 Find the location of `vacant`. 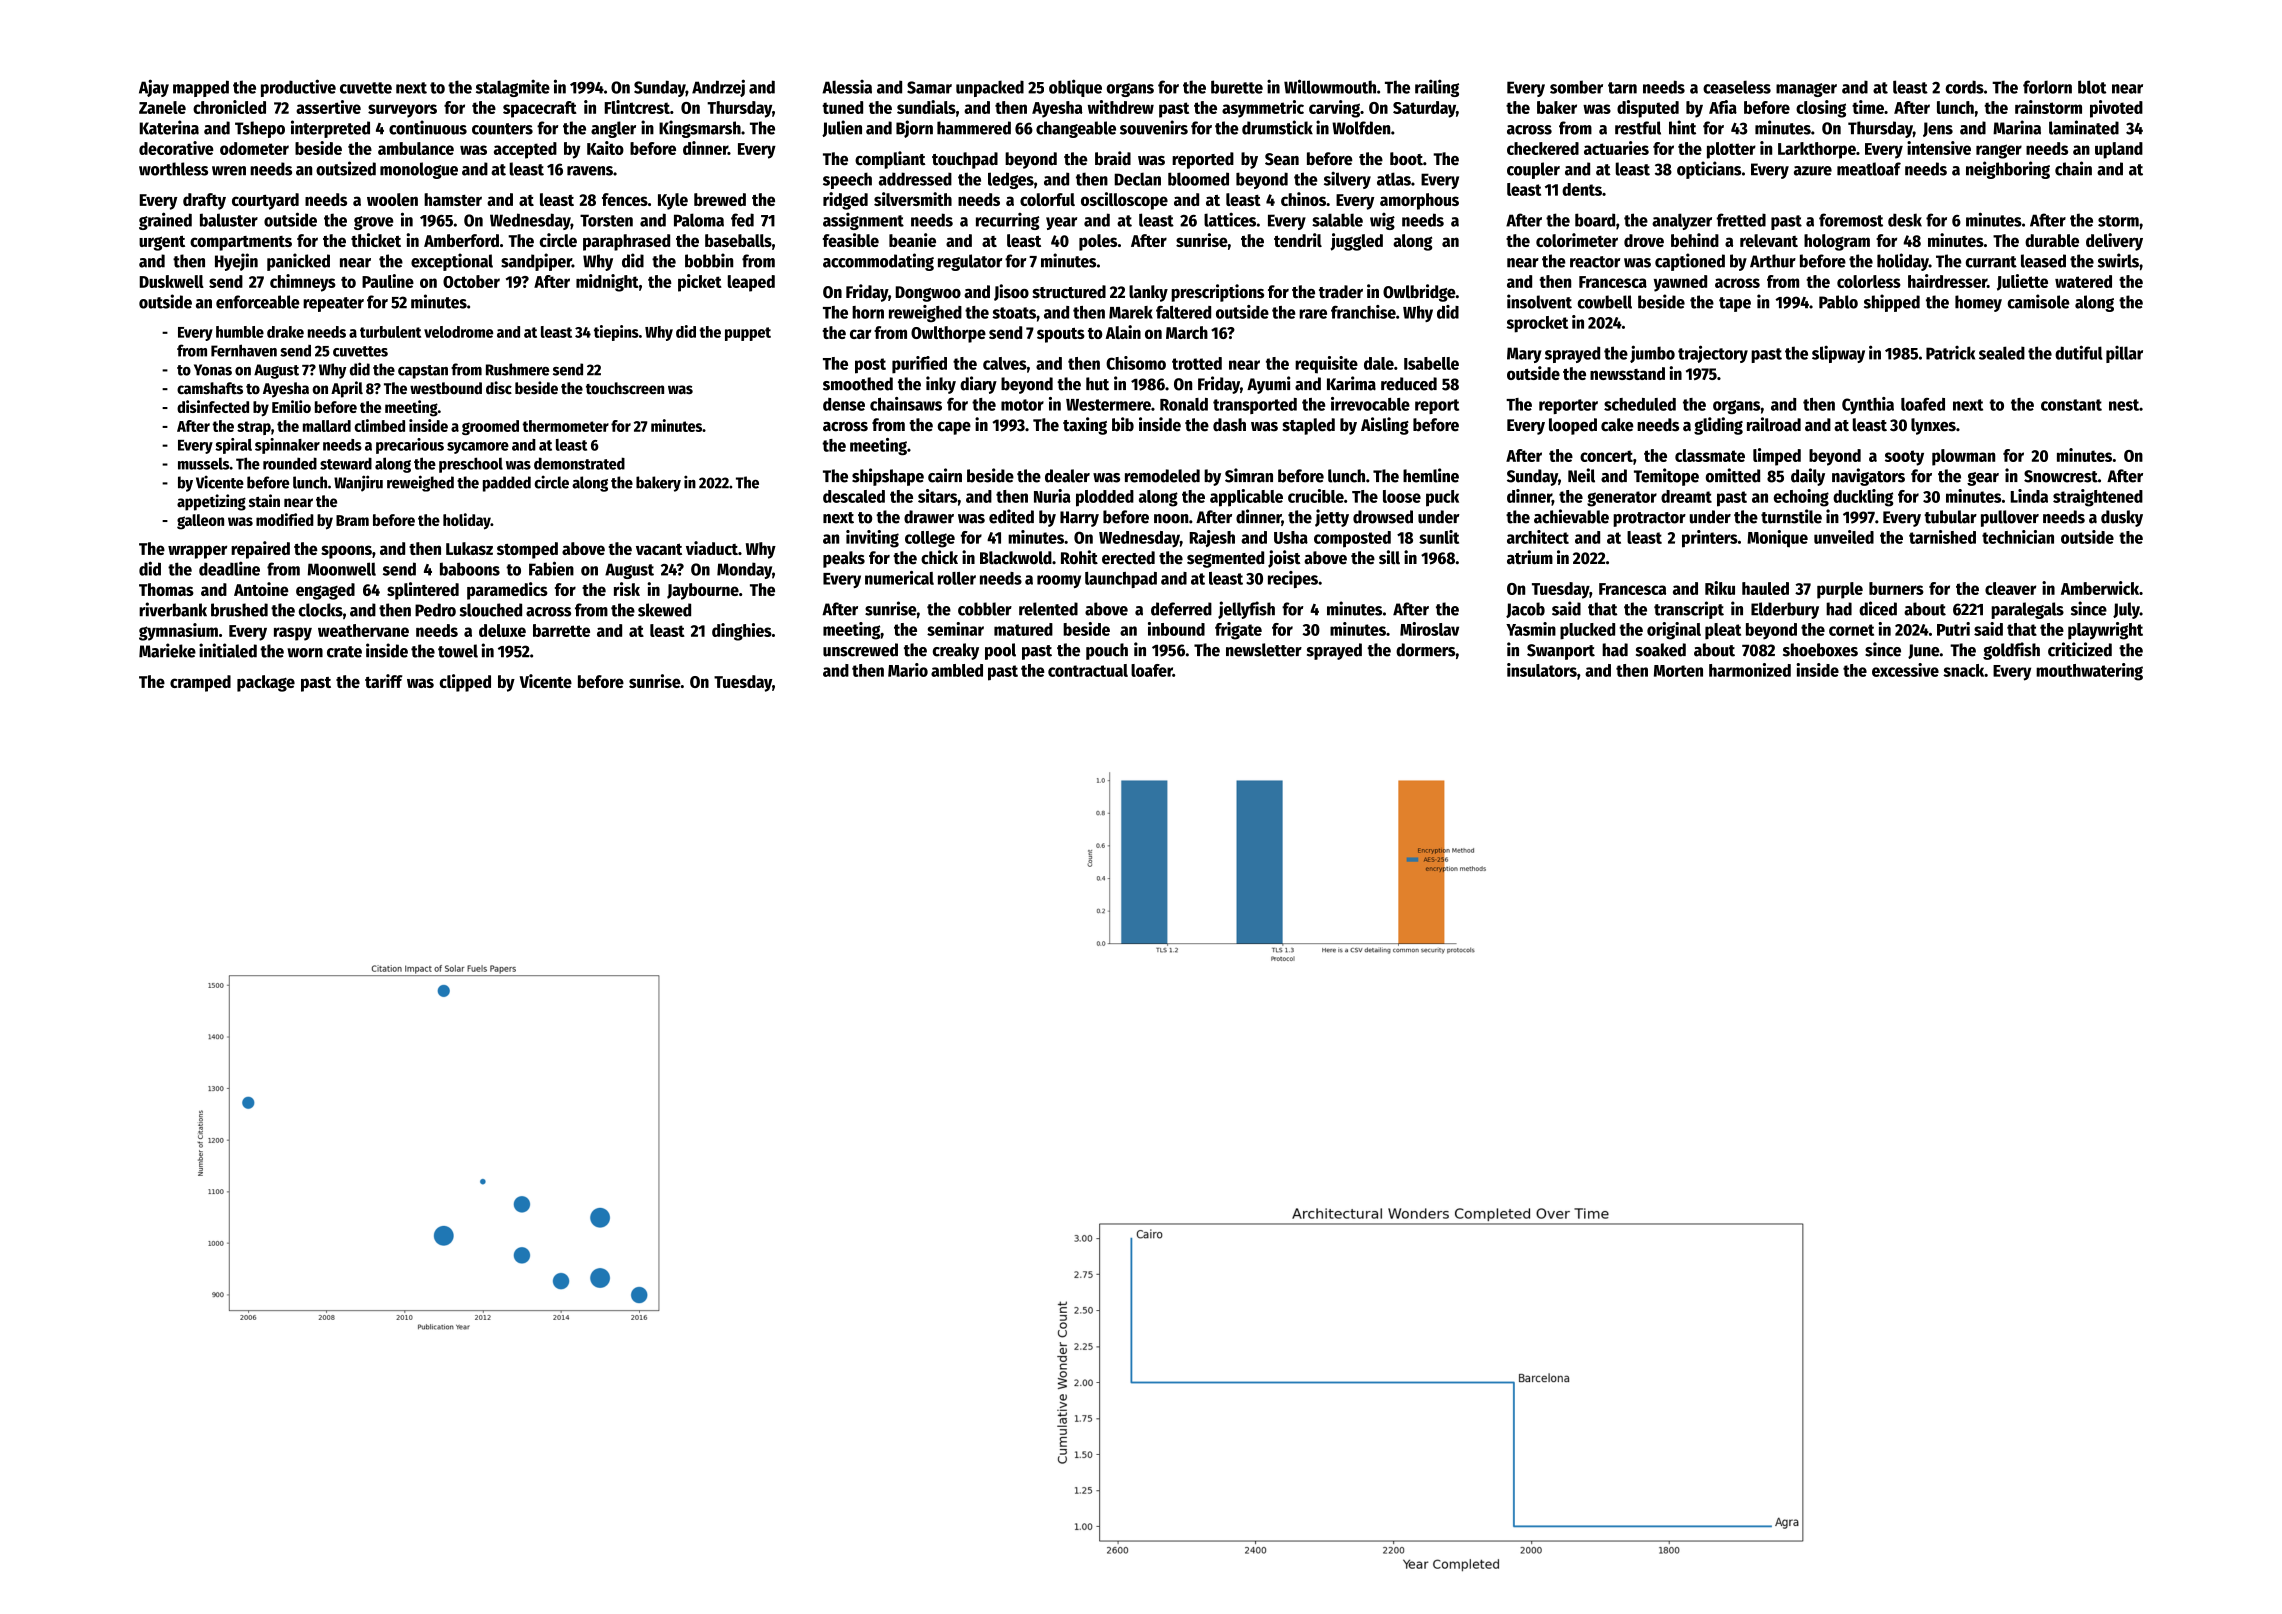

vacant is located at coordinates (659, 549).
